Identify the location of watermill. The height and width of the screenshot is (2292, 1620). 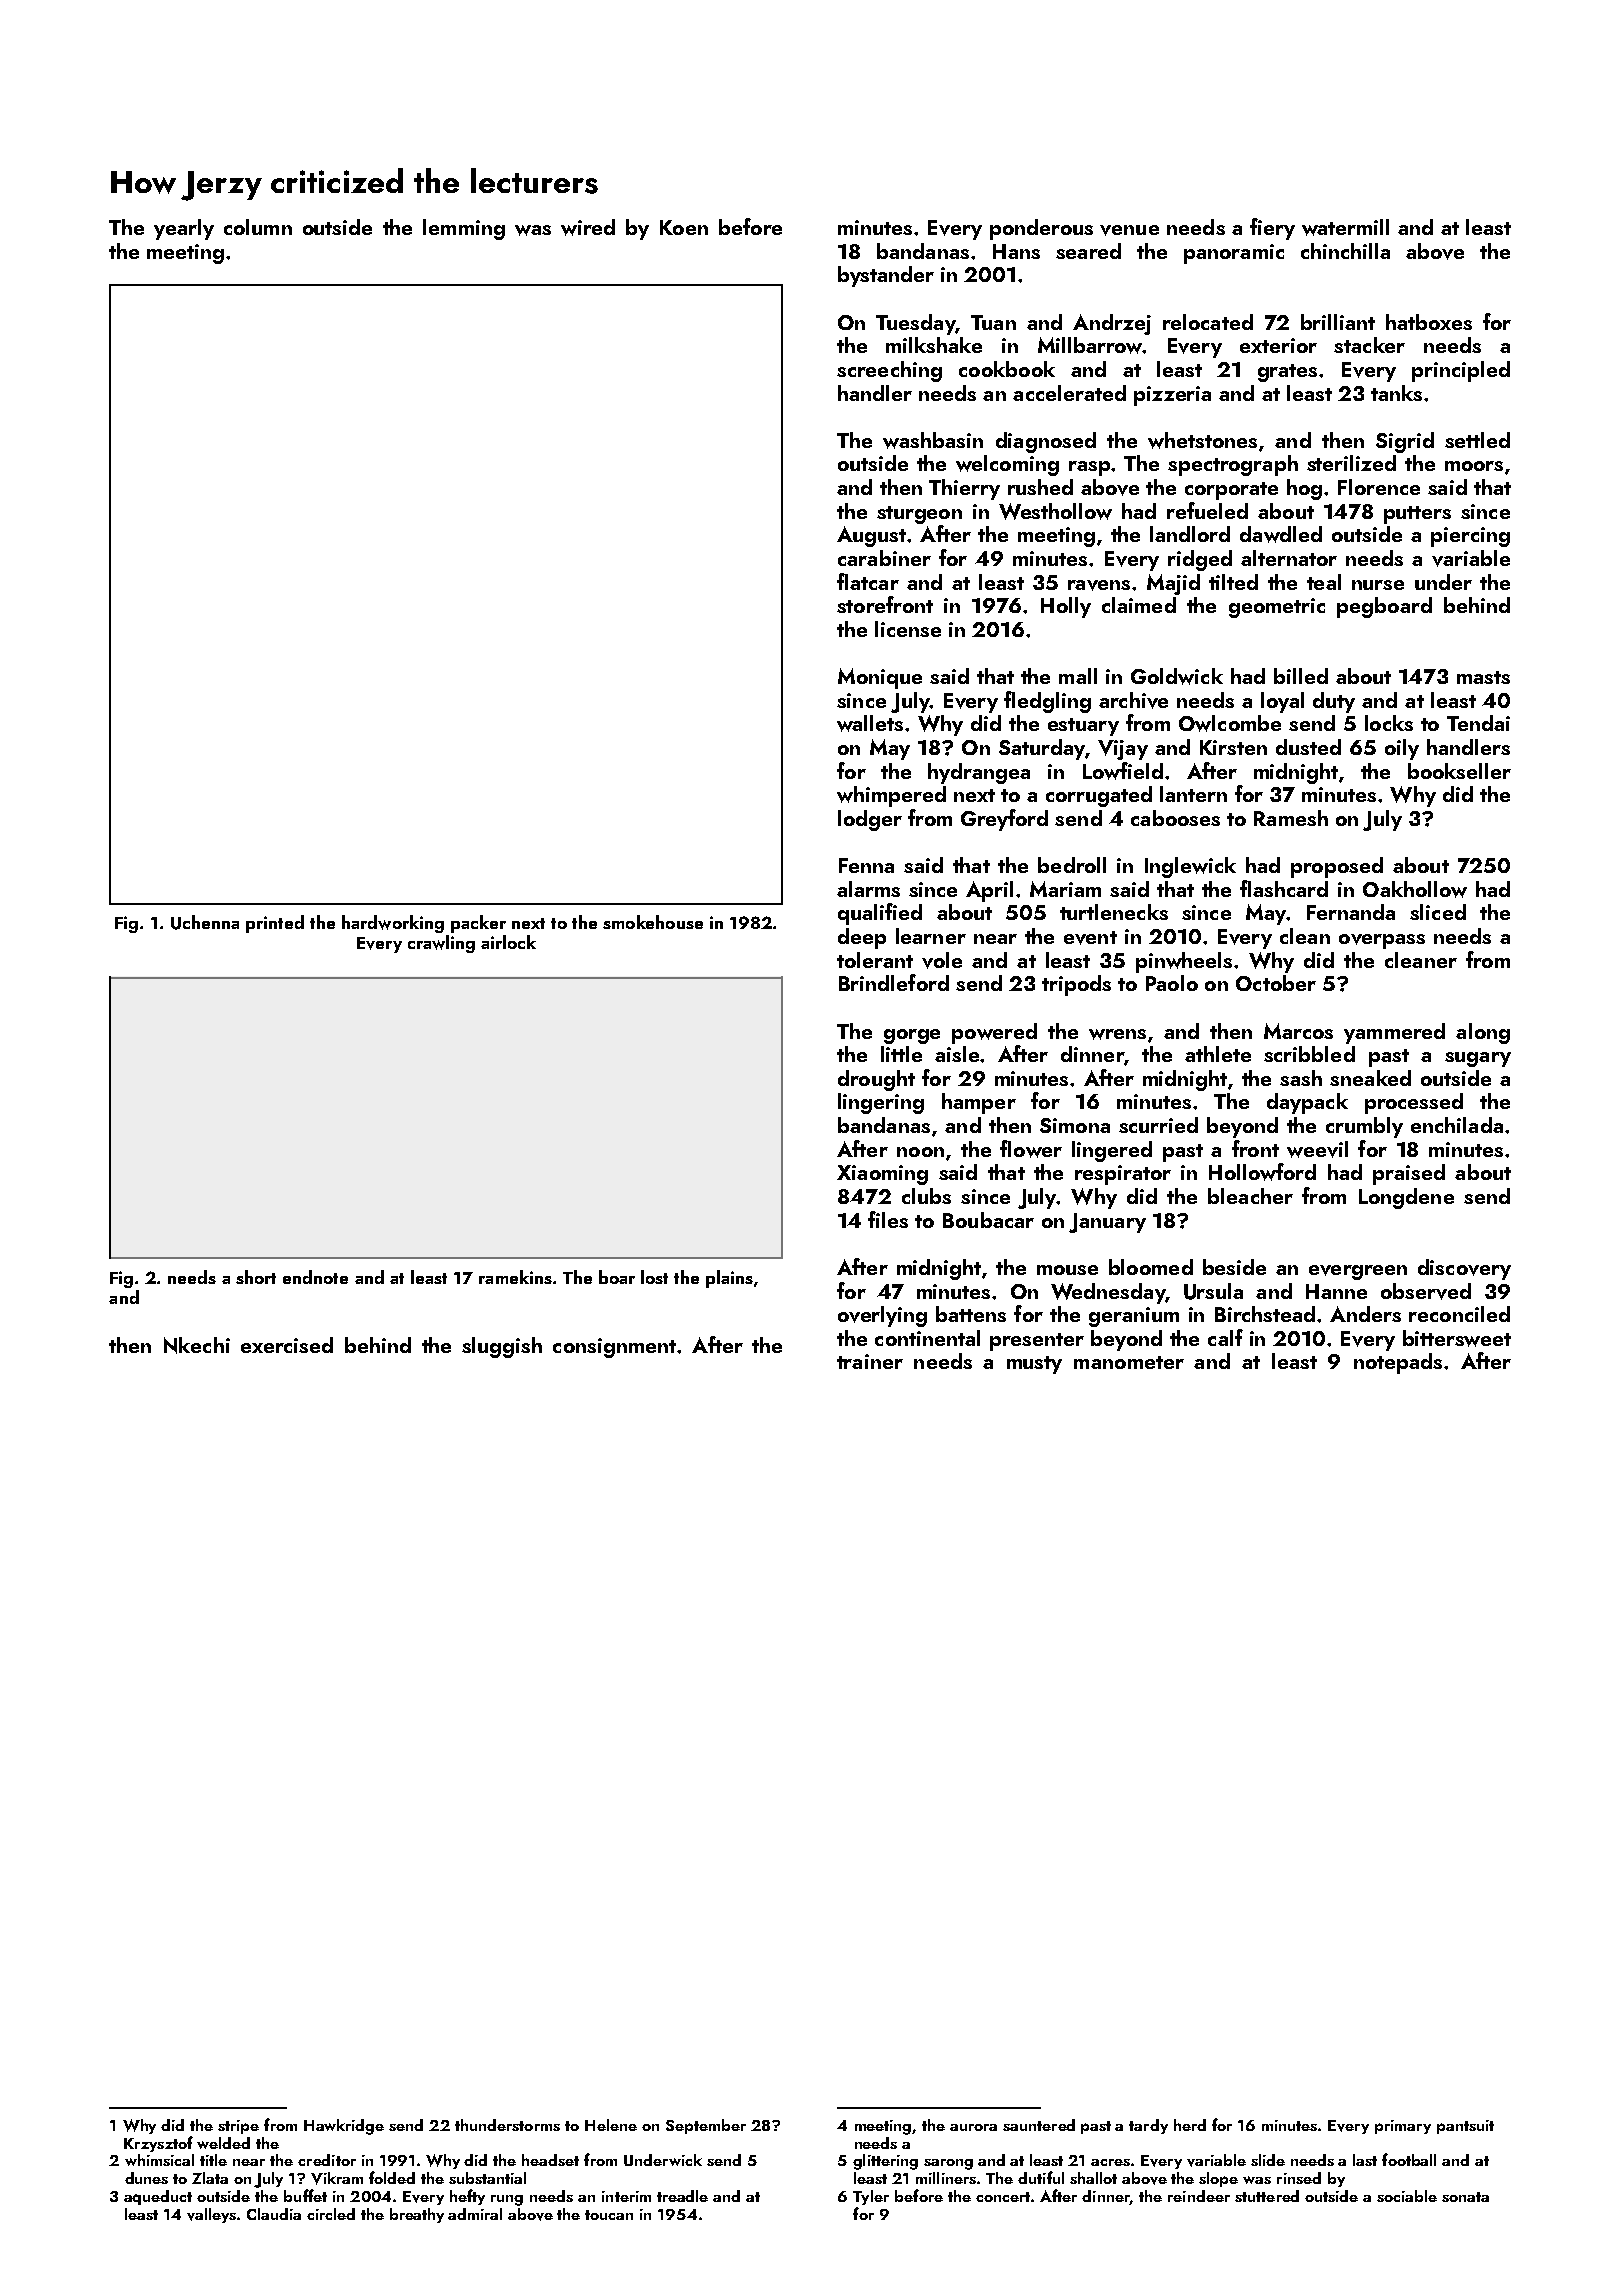
(1345, 227).
